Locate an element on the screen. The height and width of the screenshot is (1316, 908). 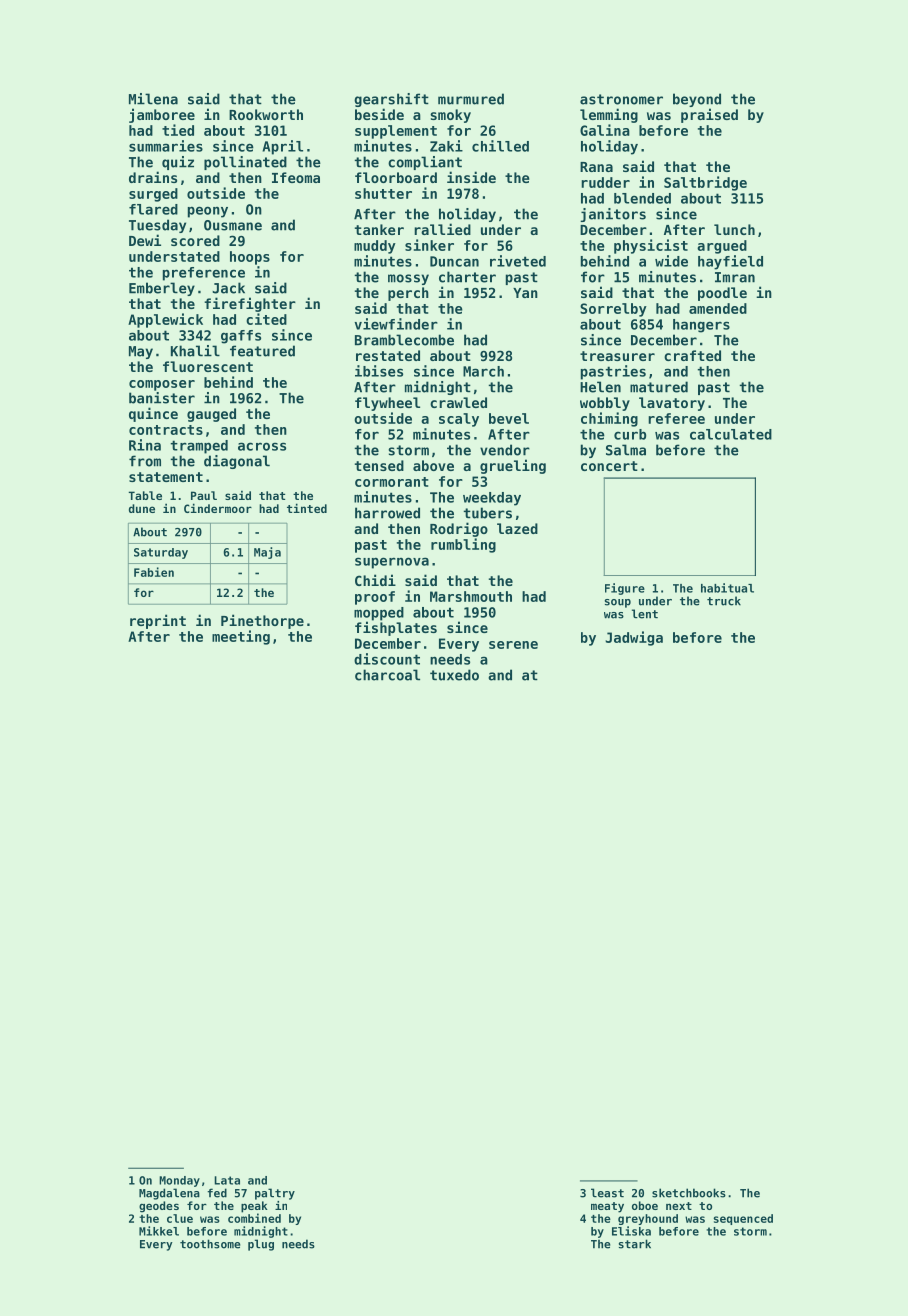
tensed is located at coordinates (379, 465).
